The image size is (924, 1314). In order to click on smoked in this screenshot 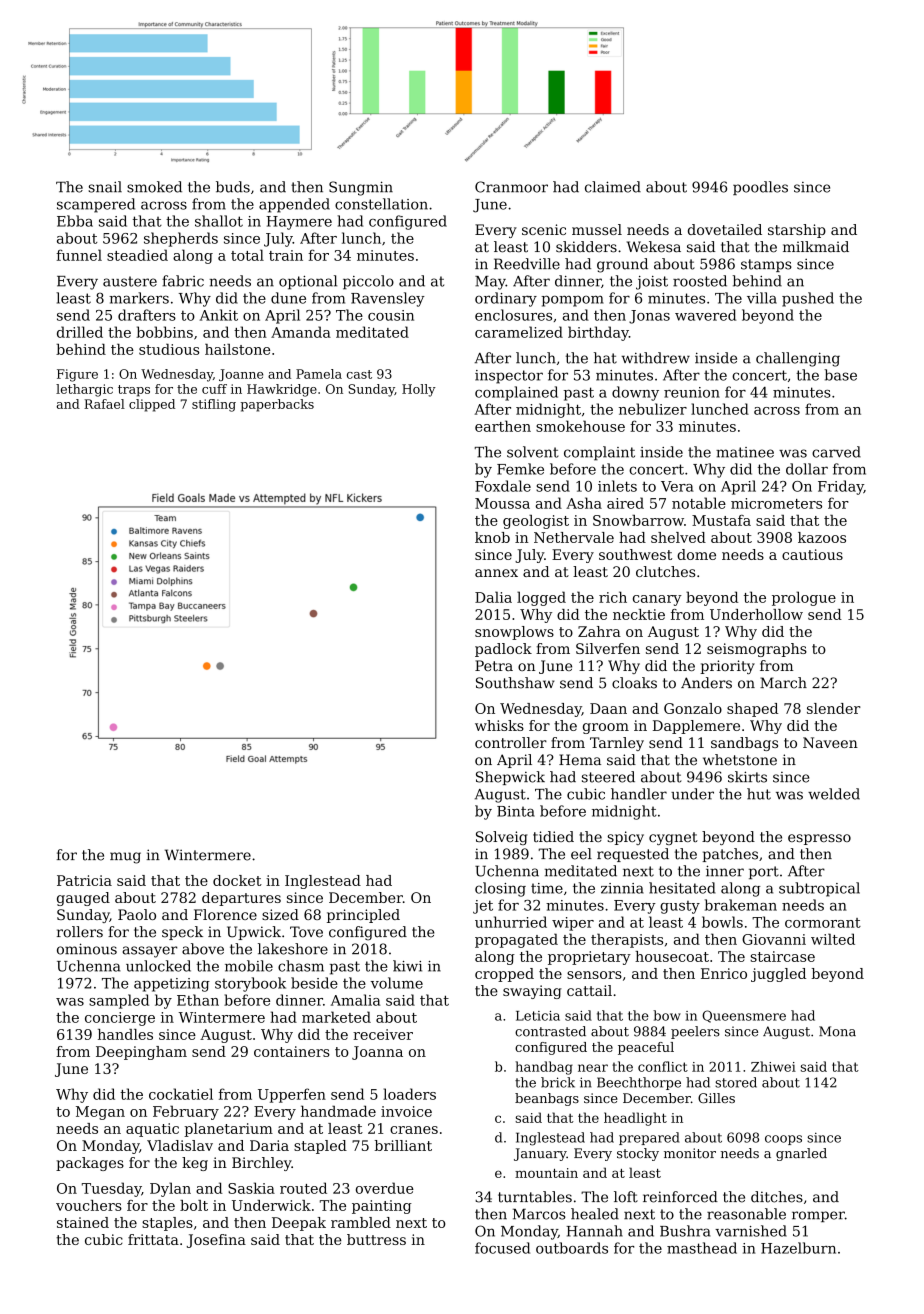, I will do `click(154, 187)`.
